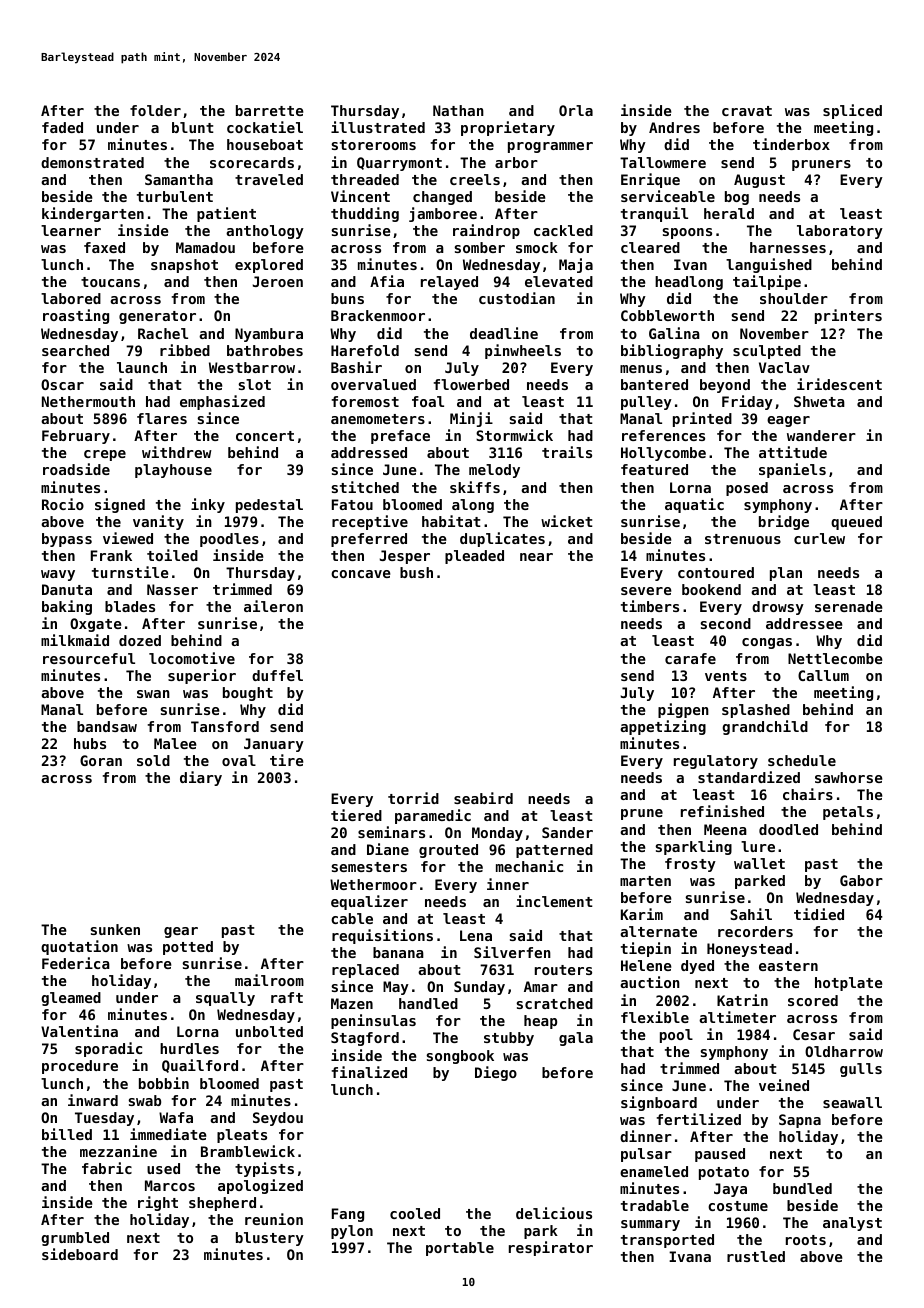 The width and height of the document is (924, 1308). What do you see at coordinates (67, 1134) in the document?
I see `billed` at bounding box center [67, 1134].
